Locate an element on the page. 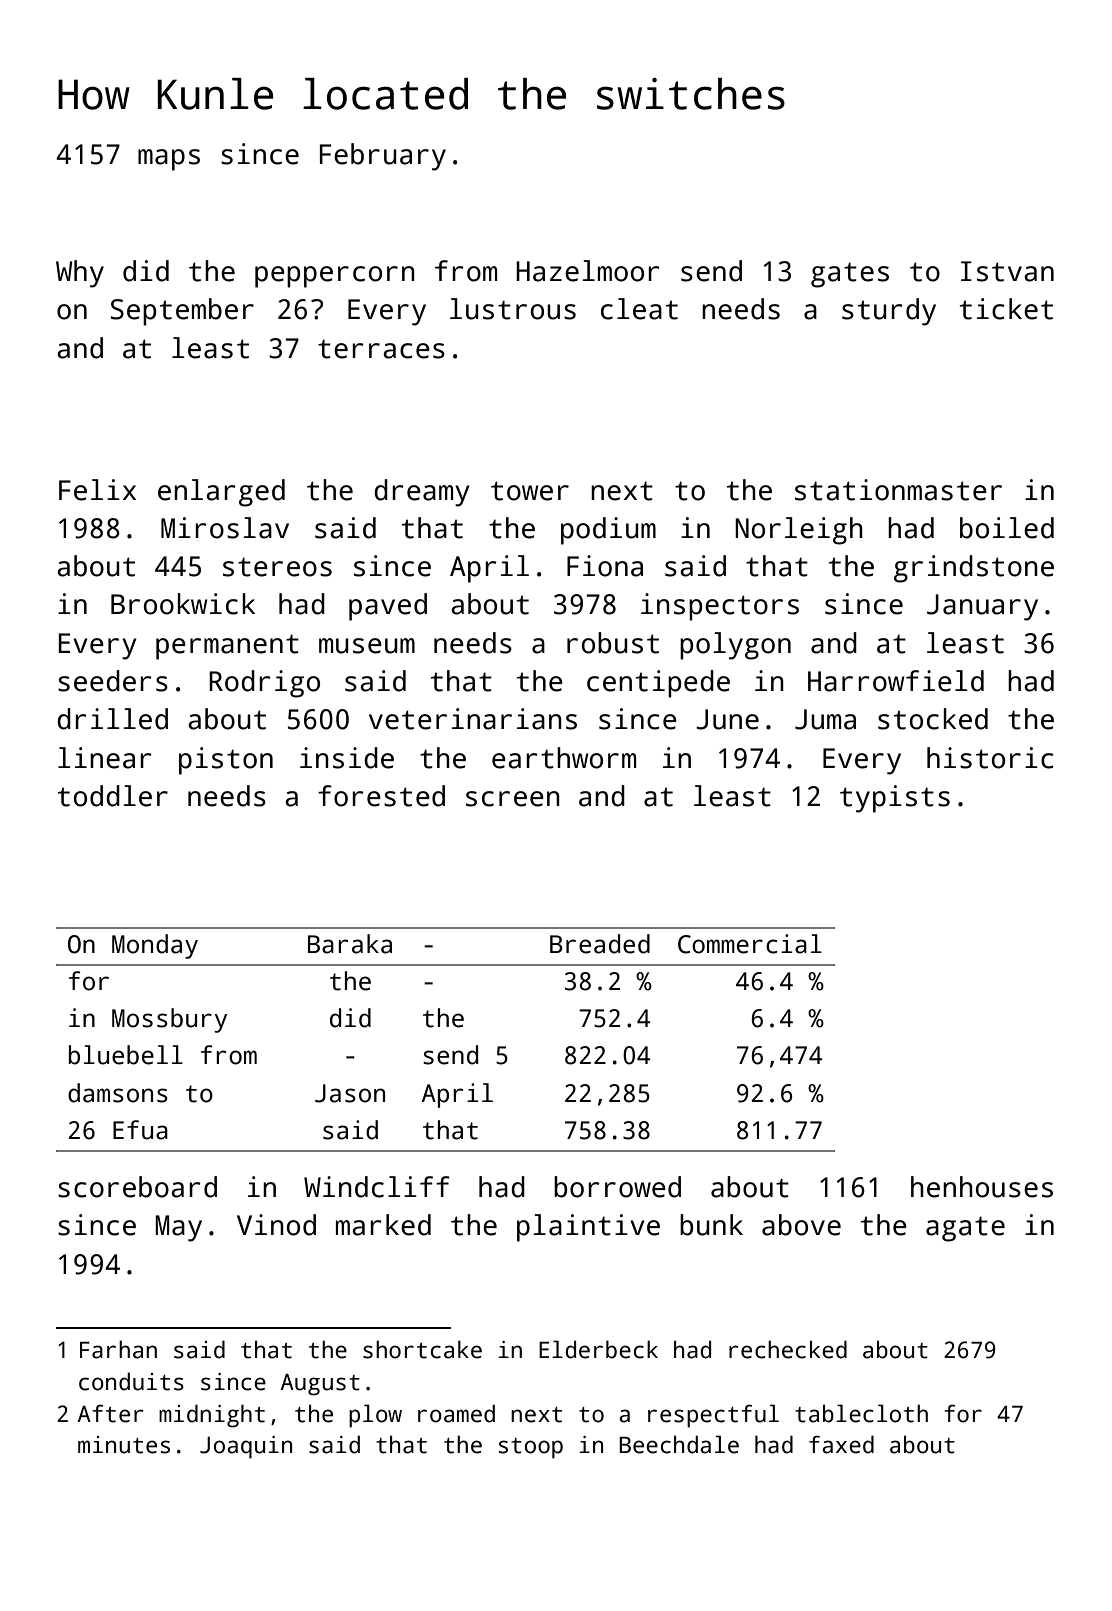 The image size is (1112, 1611). borrowed is located at coordinates (617, 1187).
